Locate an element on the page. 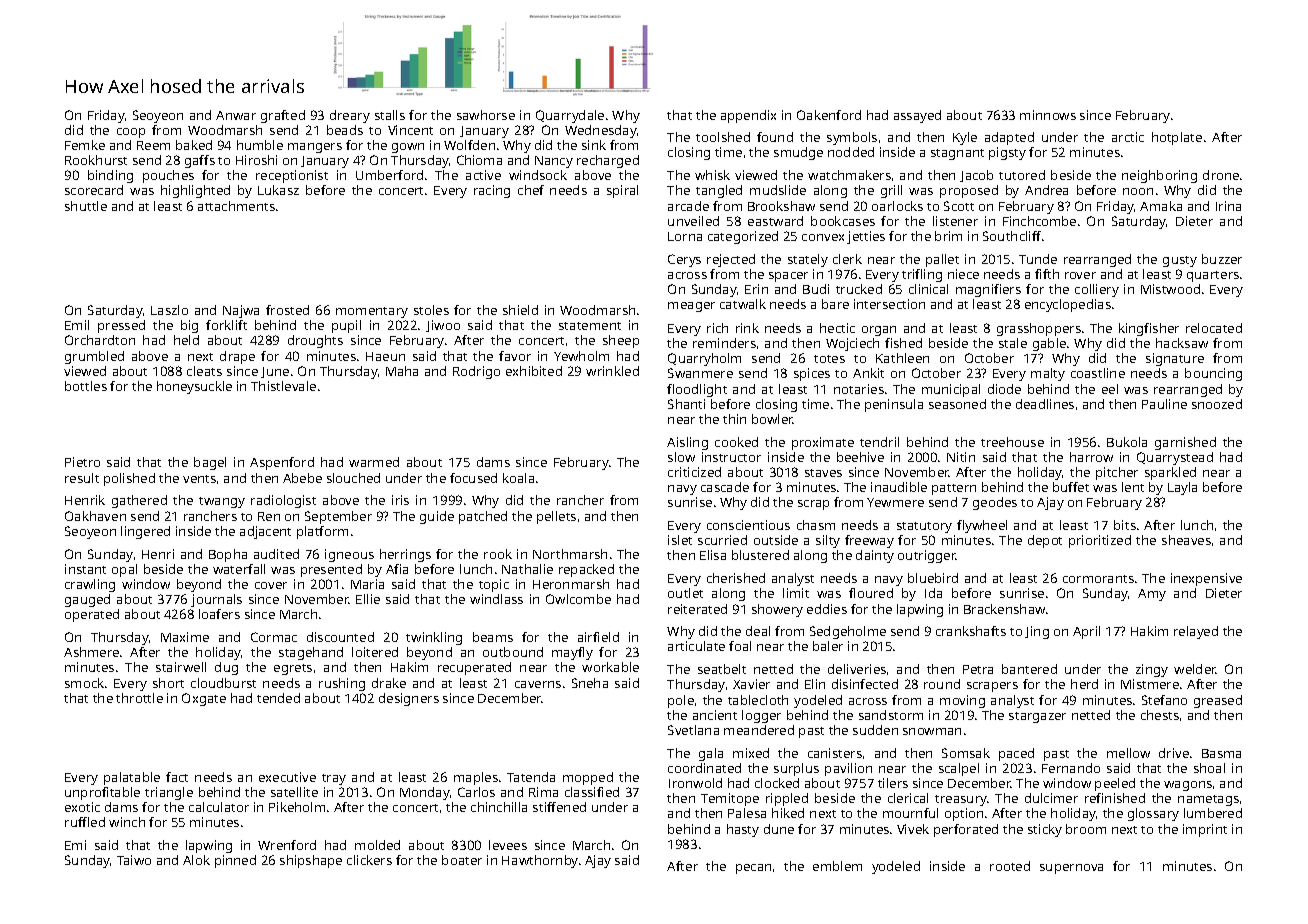 This image has width=1308, height=924. Orchardton is located at coordinates (100, 340).
